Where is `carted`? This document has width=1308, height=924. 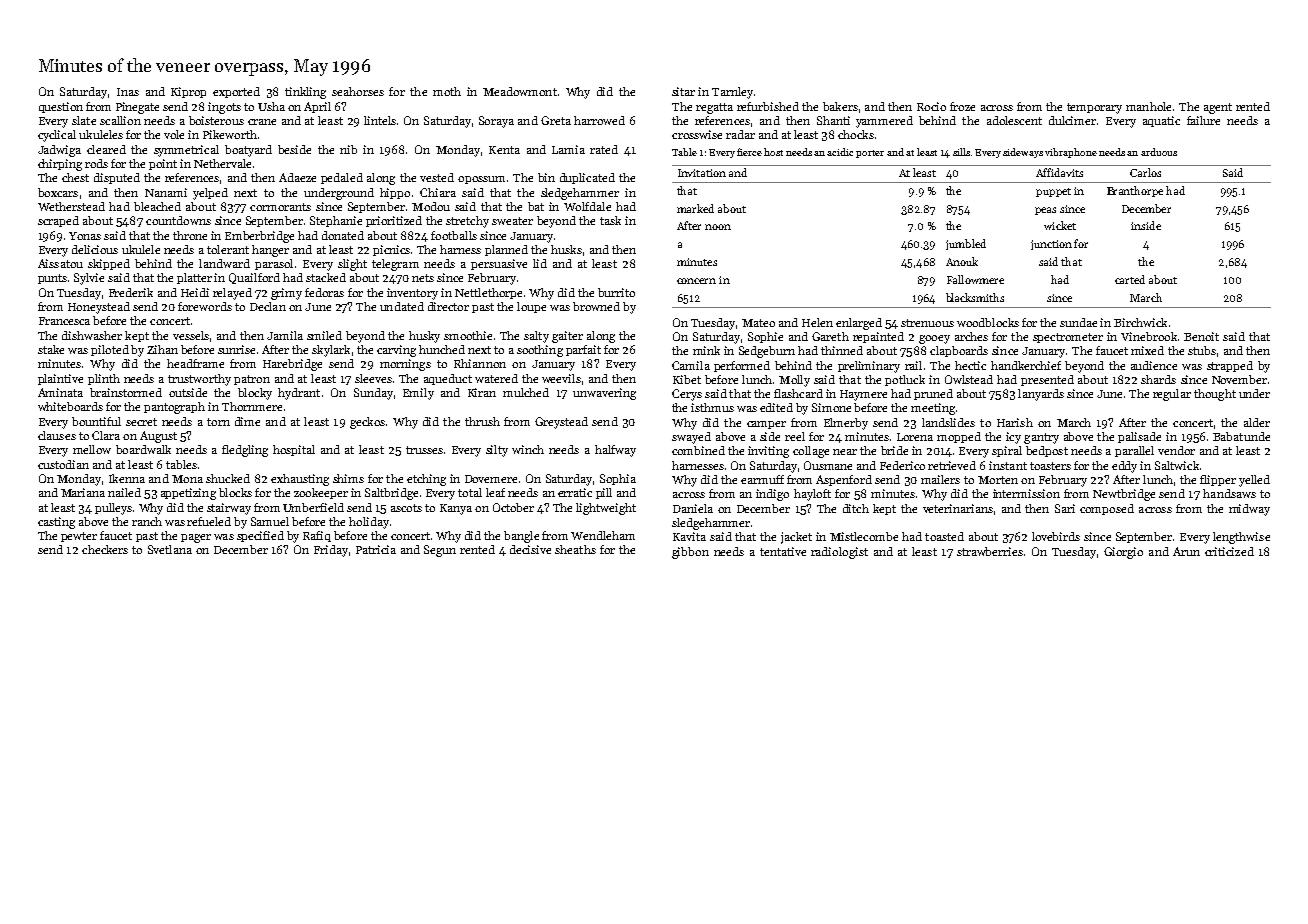 carted is located at coordinates (1130, 279).
